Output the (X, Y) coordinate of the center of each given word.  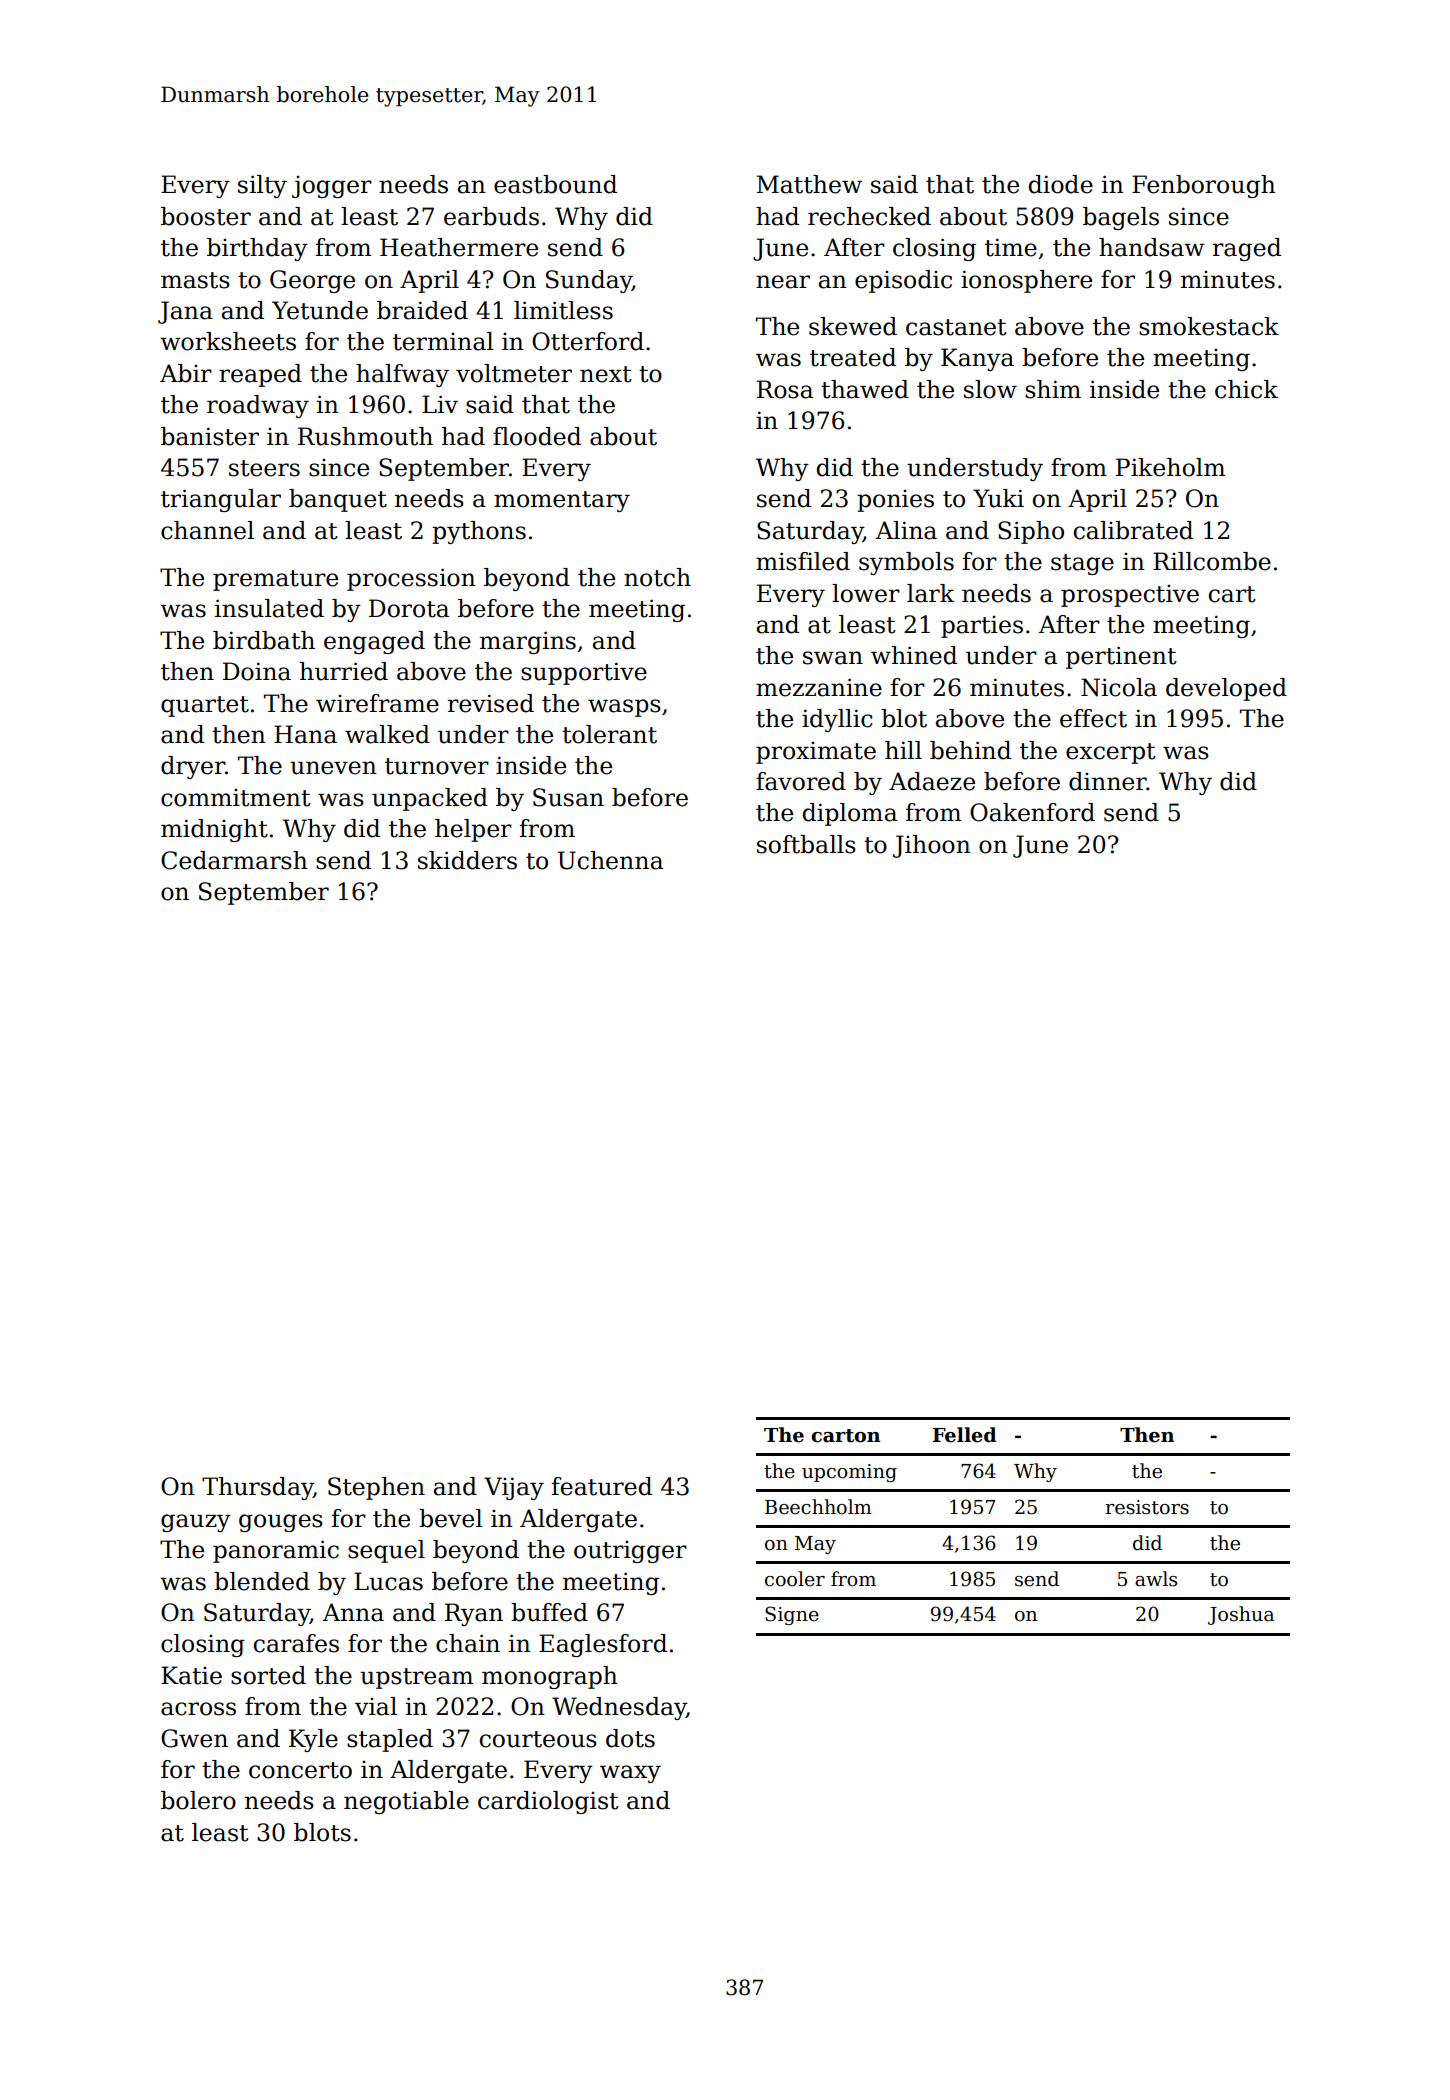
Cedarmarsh (234, 860)
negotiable (406, 1802)
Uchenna (610, 860)
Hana (305, 734)
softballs (806, 844)
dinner (1108, 781)
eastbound (555, 184)
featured (602, 1486)
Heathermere (459, 247)
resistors (1147, 1507)
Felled (965, 1435)
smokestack (1209, 326)
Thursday (257, 1488)
